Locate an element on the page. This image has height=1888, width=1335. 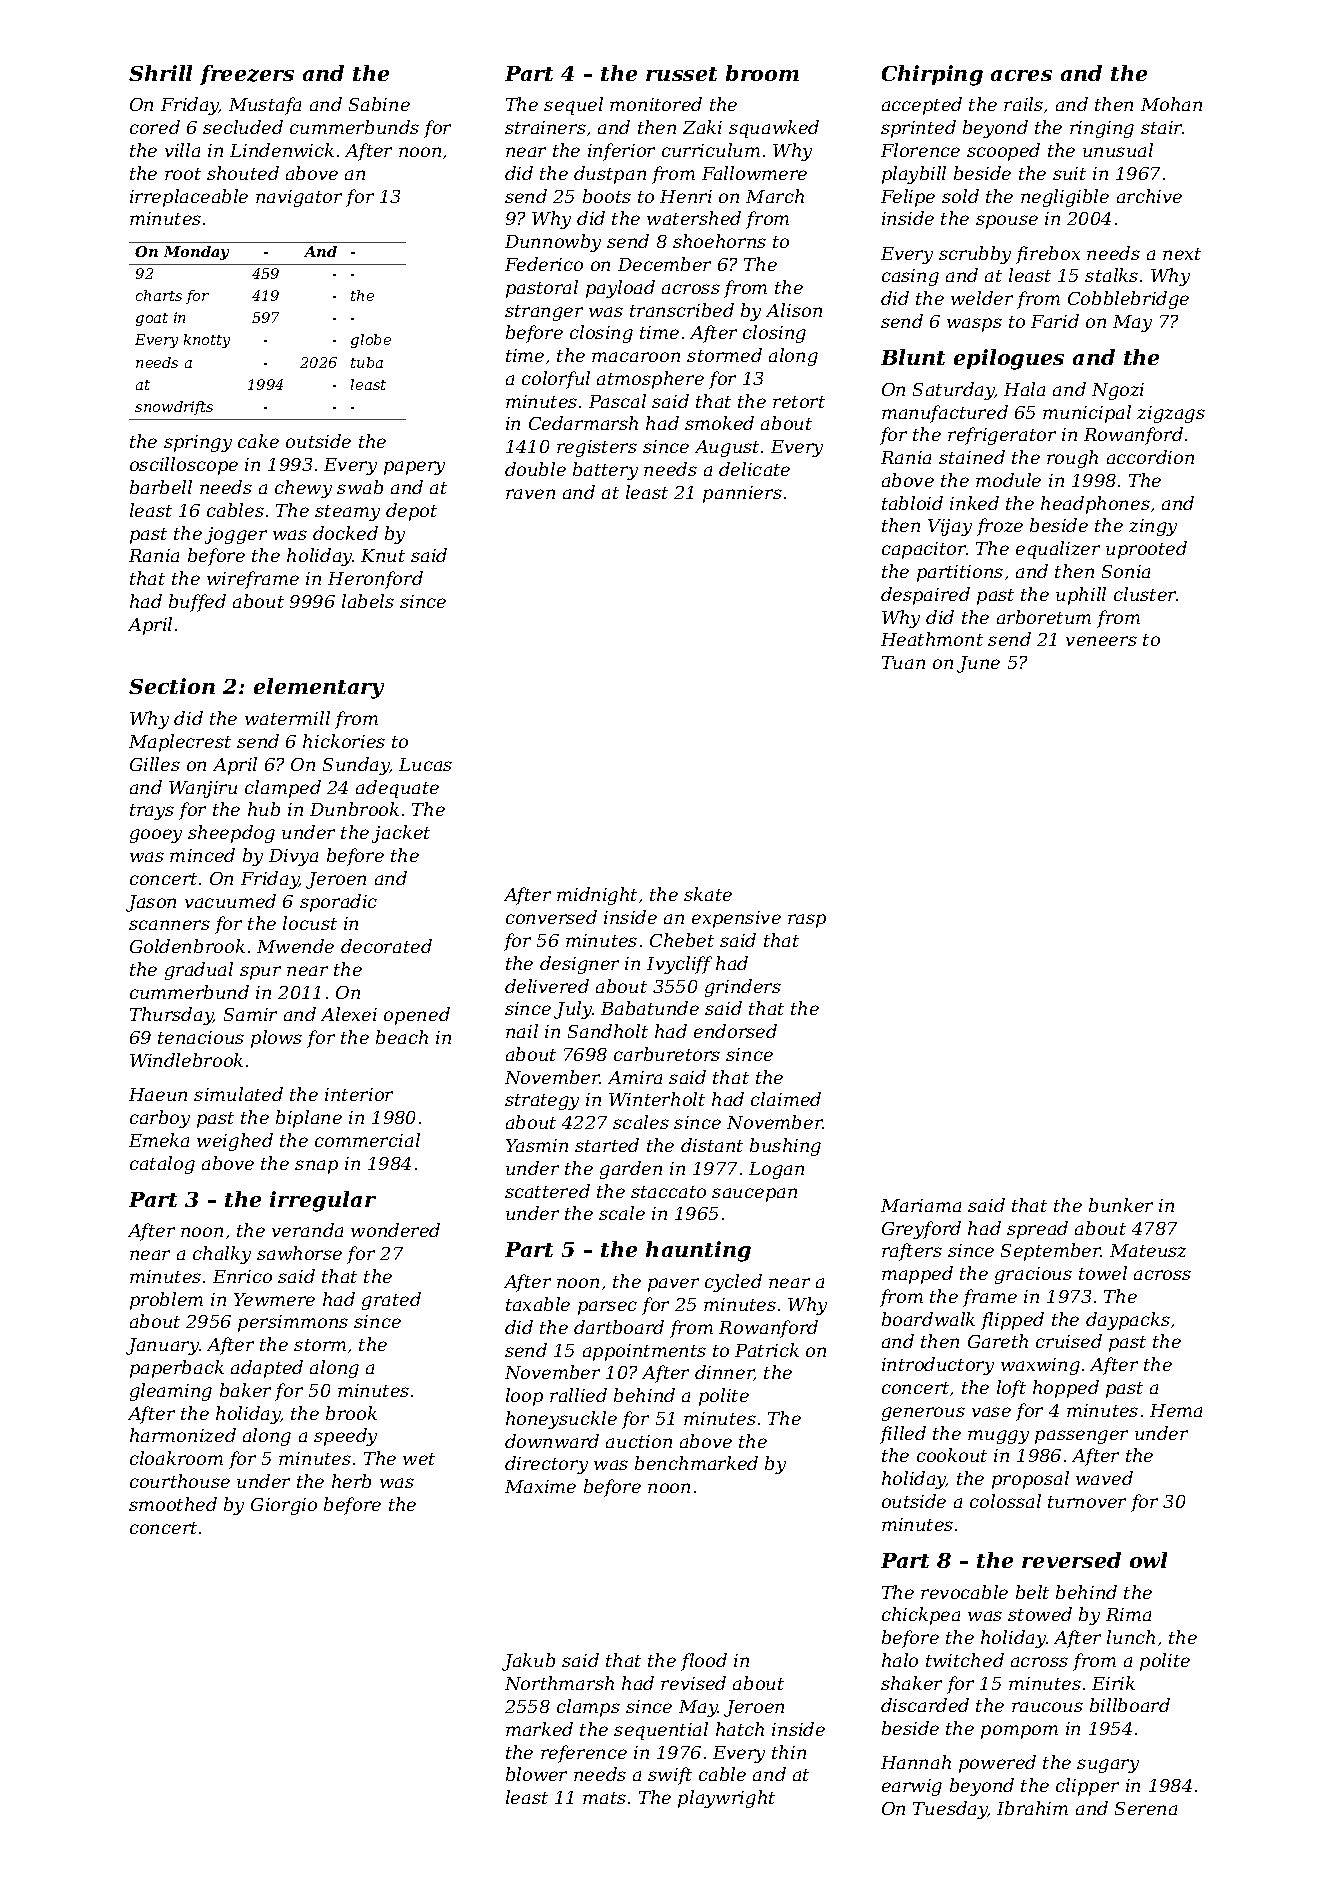
claimed is located at coordinates (786, 1099).
